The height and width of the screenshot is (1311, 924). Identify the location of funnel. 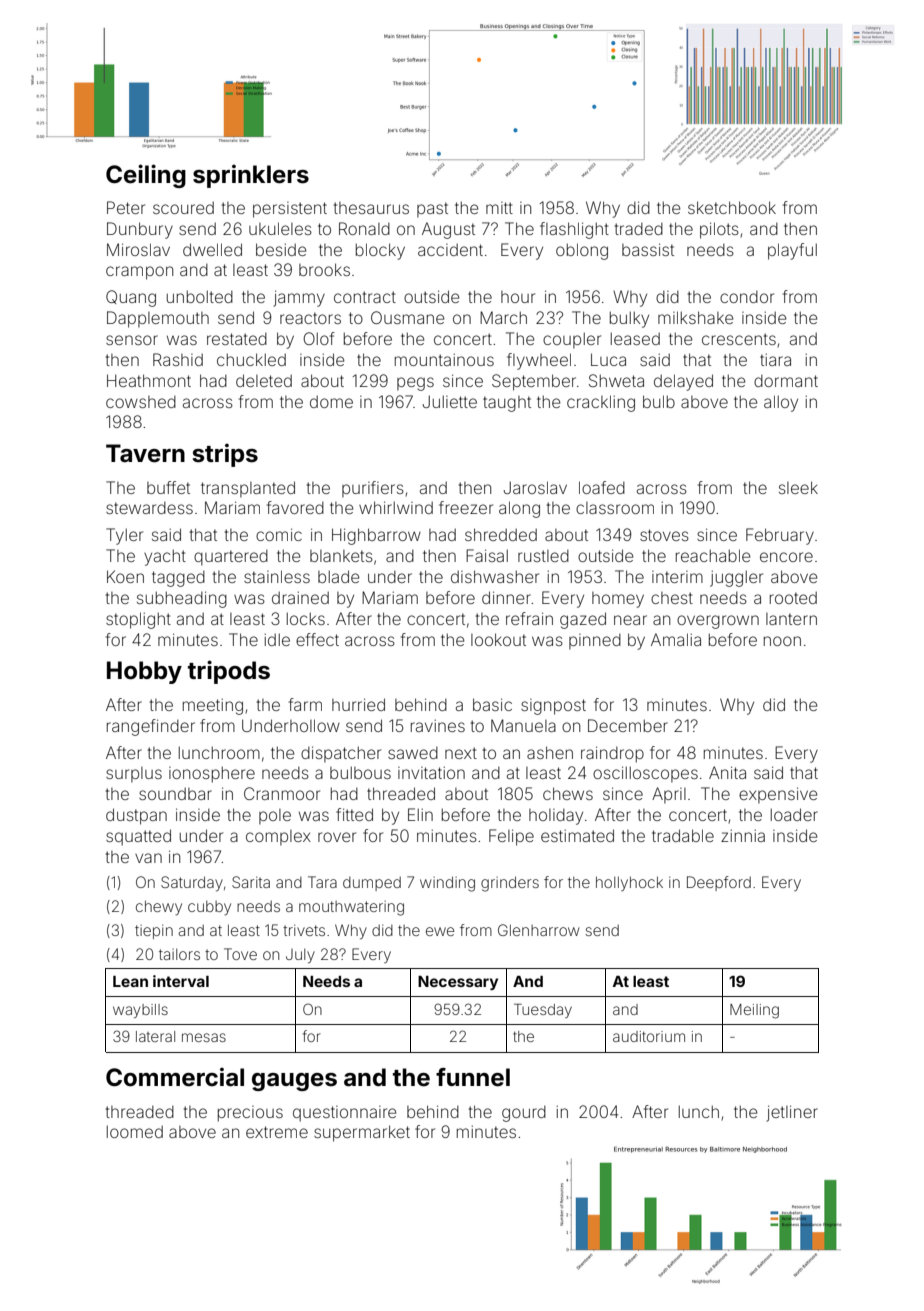
(473, 1077).
